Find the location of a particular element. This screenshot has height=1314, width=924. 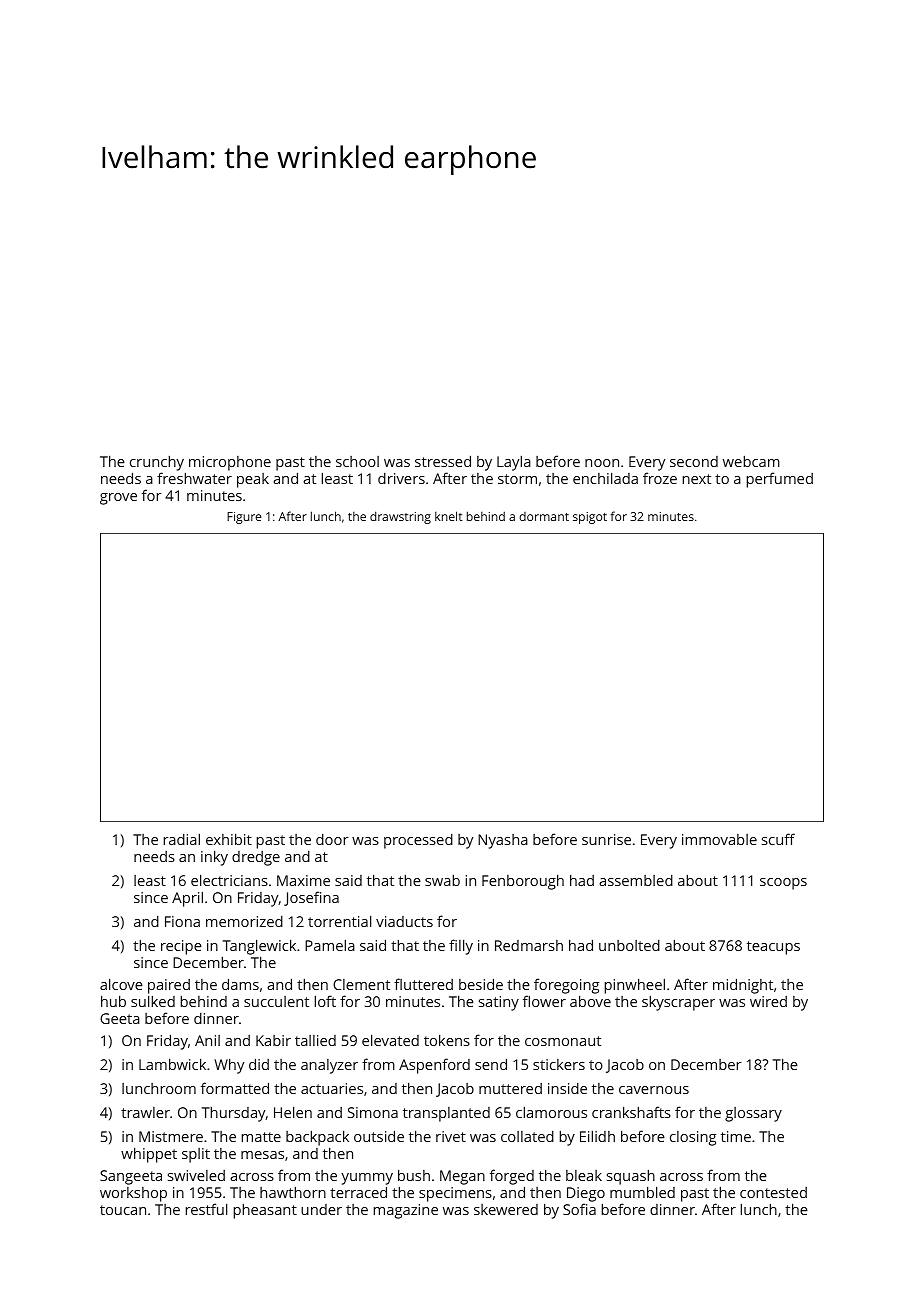

Figure is located at coordinates (244, 518).
